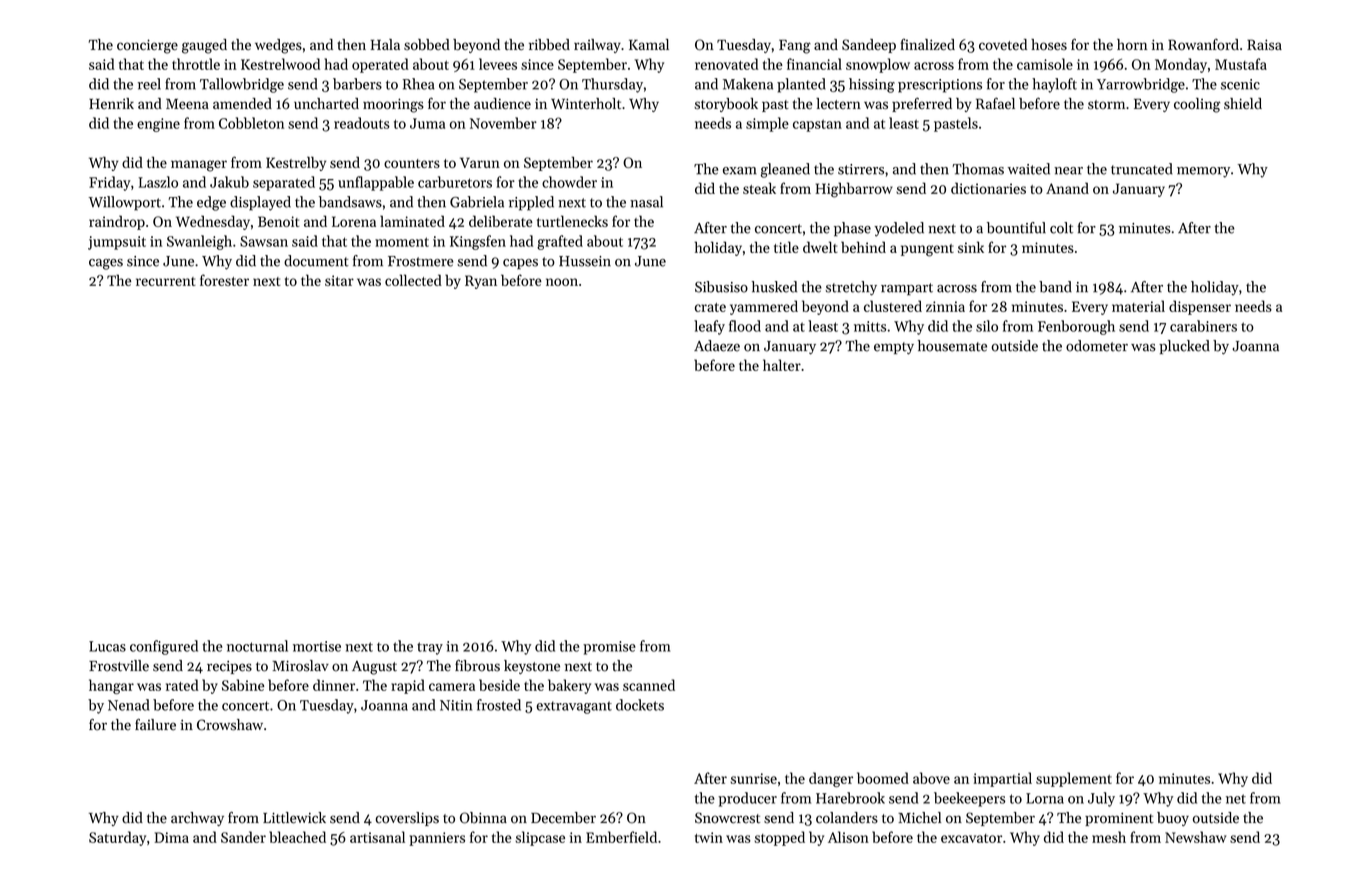 The height and width of the page is (887, 1372). What do you see at coordinates (339, 280) in the page?
I see `sitar` at bounding box center [339, 280].
